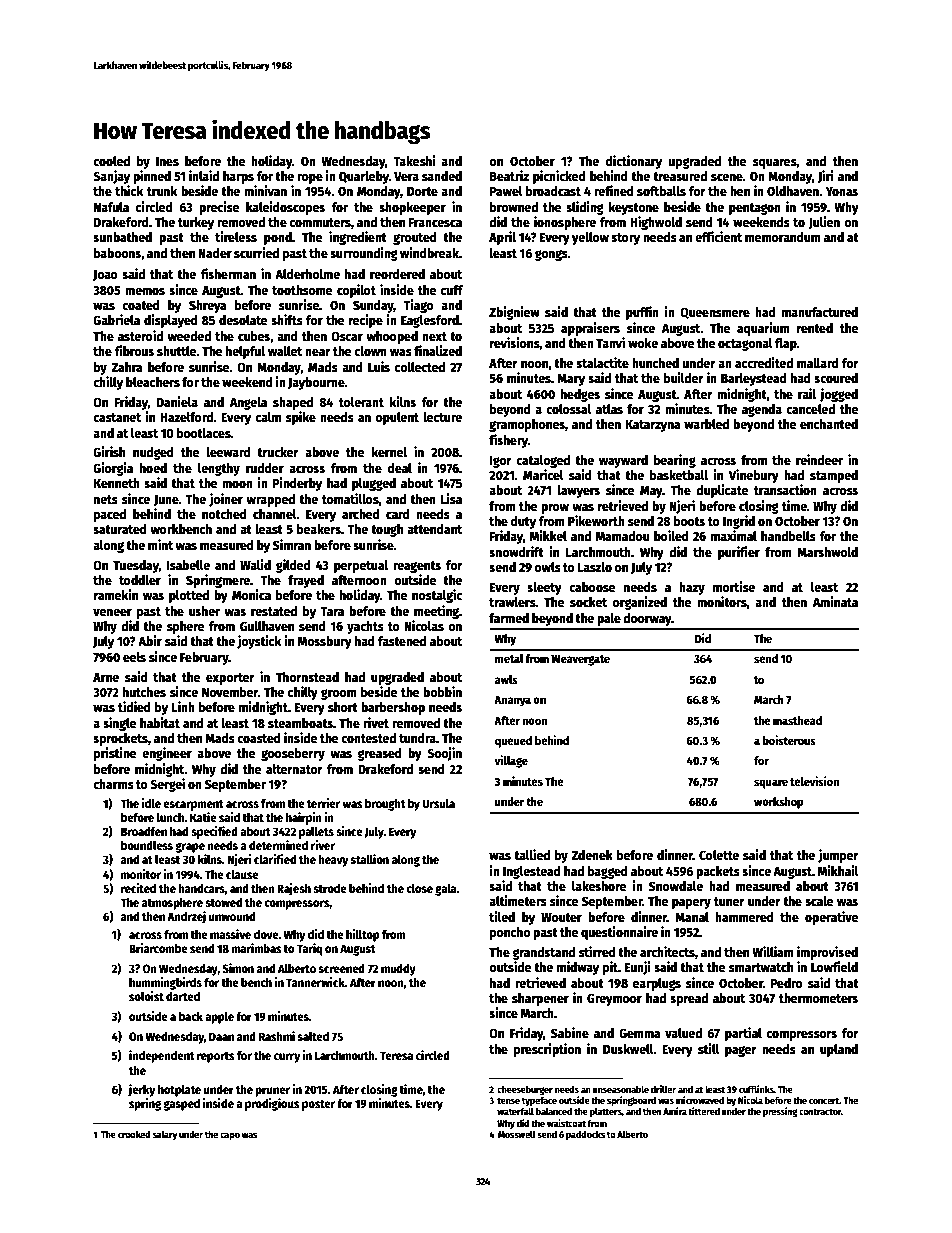 Image resolution: width=952 pixels, height=1233 pixels. I want to click on reindeer, so click(819, 459).
